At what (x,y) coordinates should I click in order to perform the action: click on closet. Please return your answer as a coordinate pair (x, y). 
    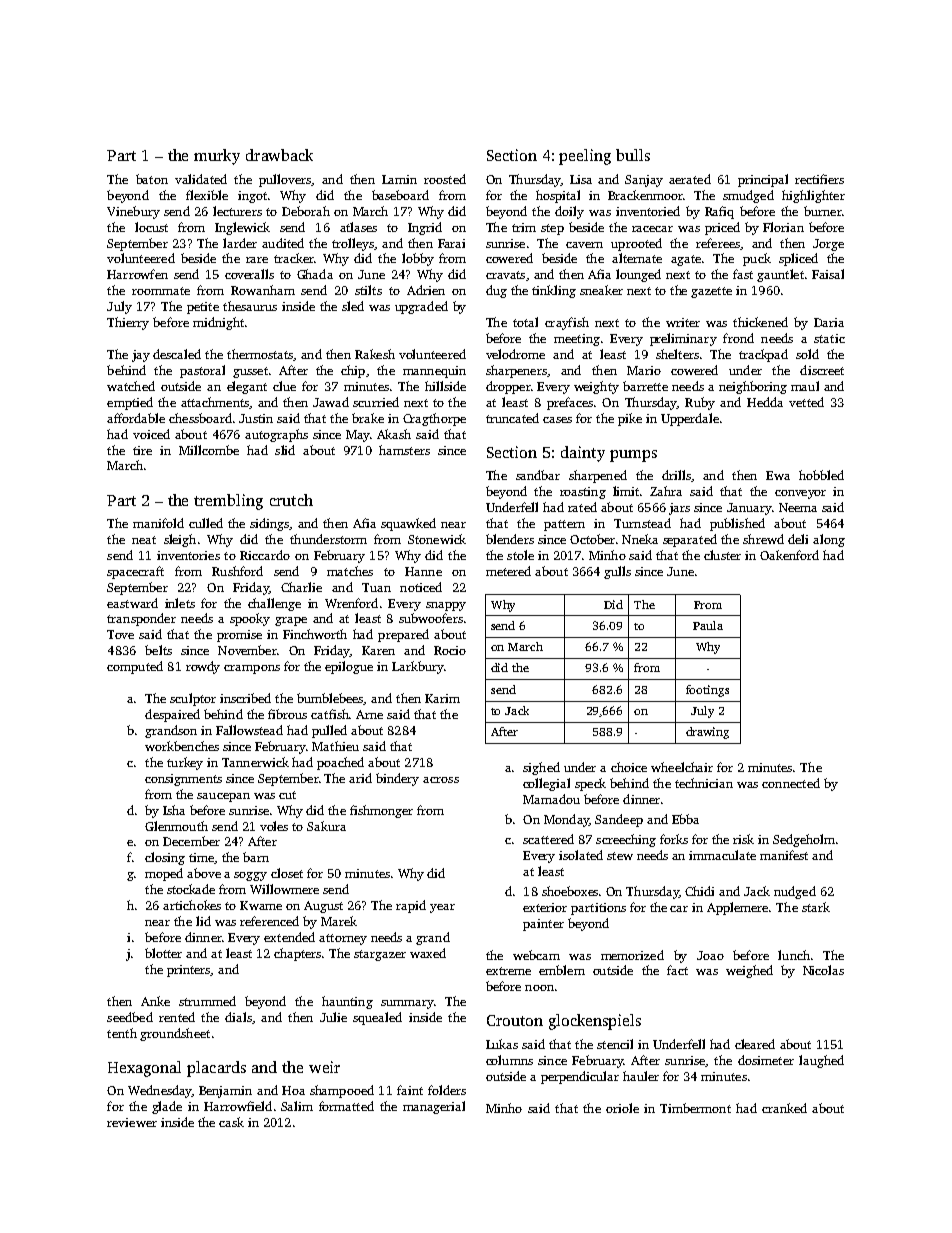
    Looking at the image, I should click on (287, 873).
